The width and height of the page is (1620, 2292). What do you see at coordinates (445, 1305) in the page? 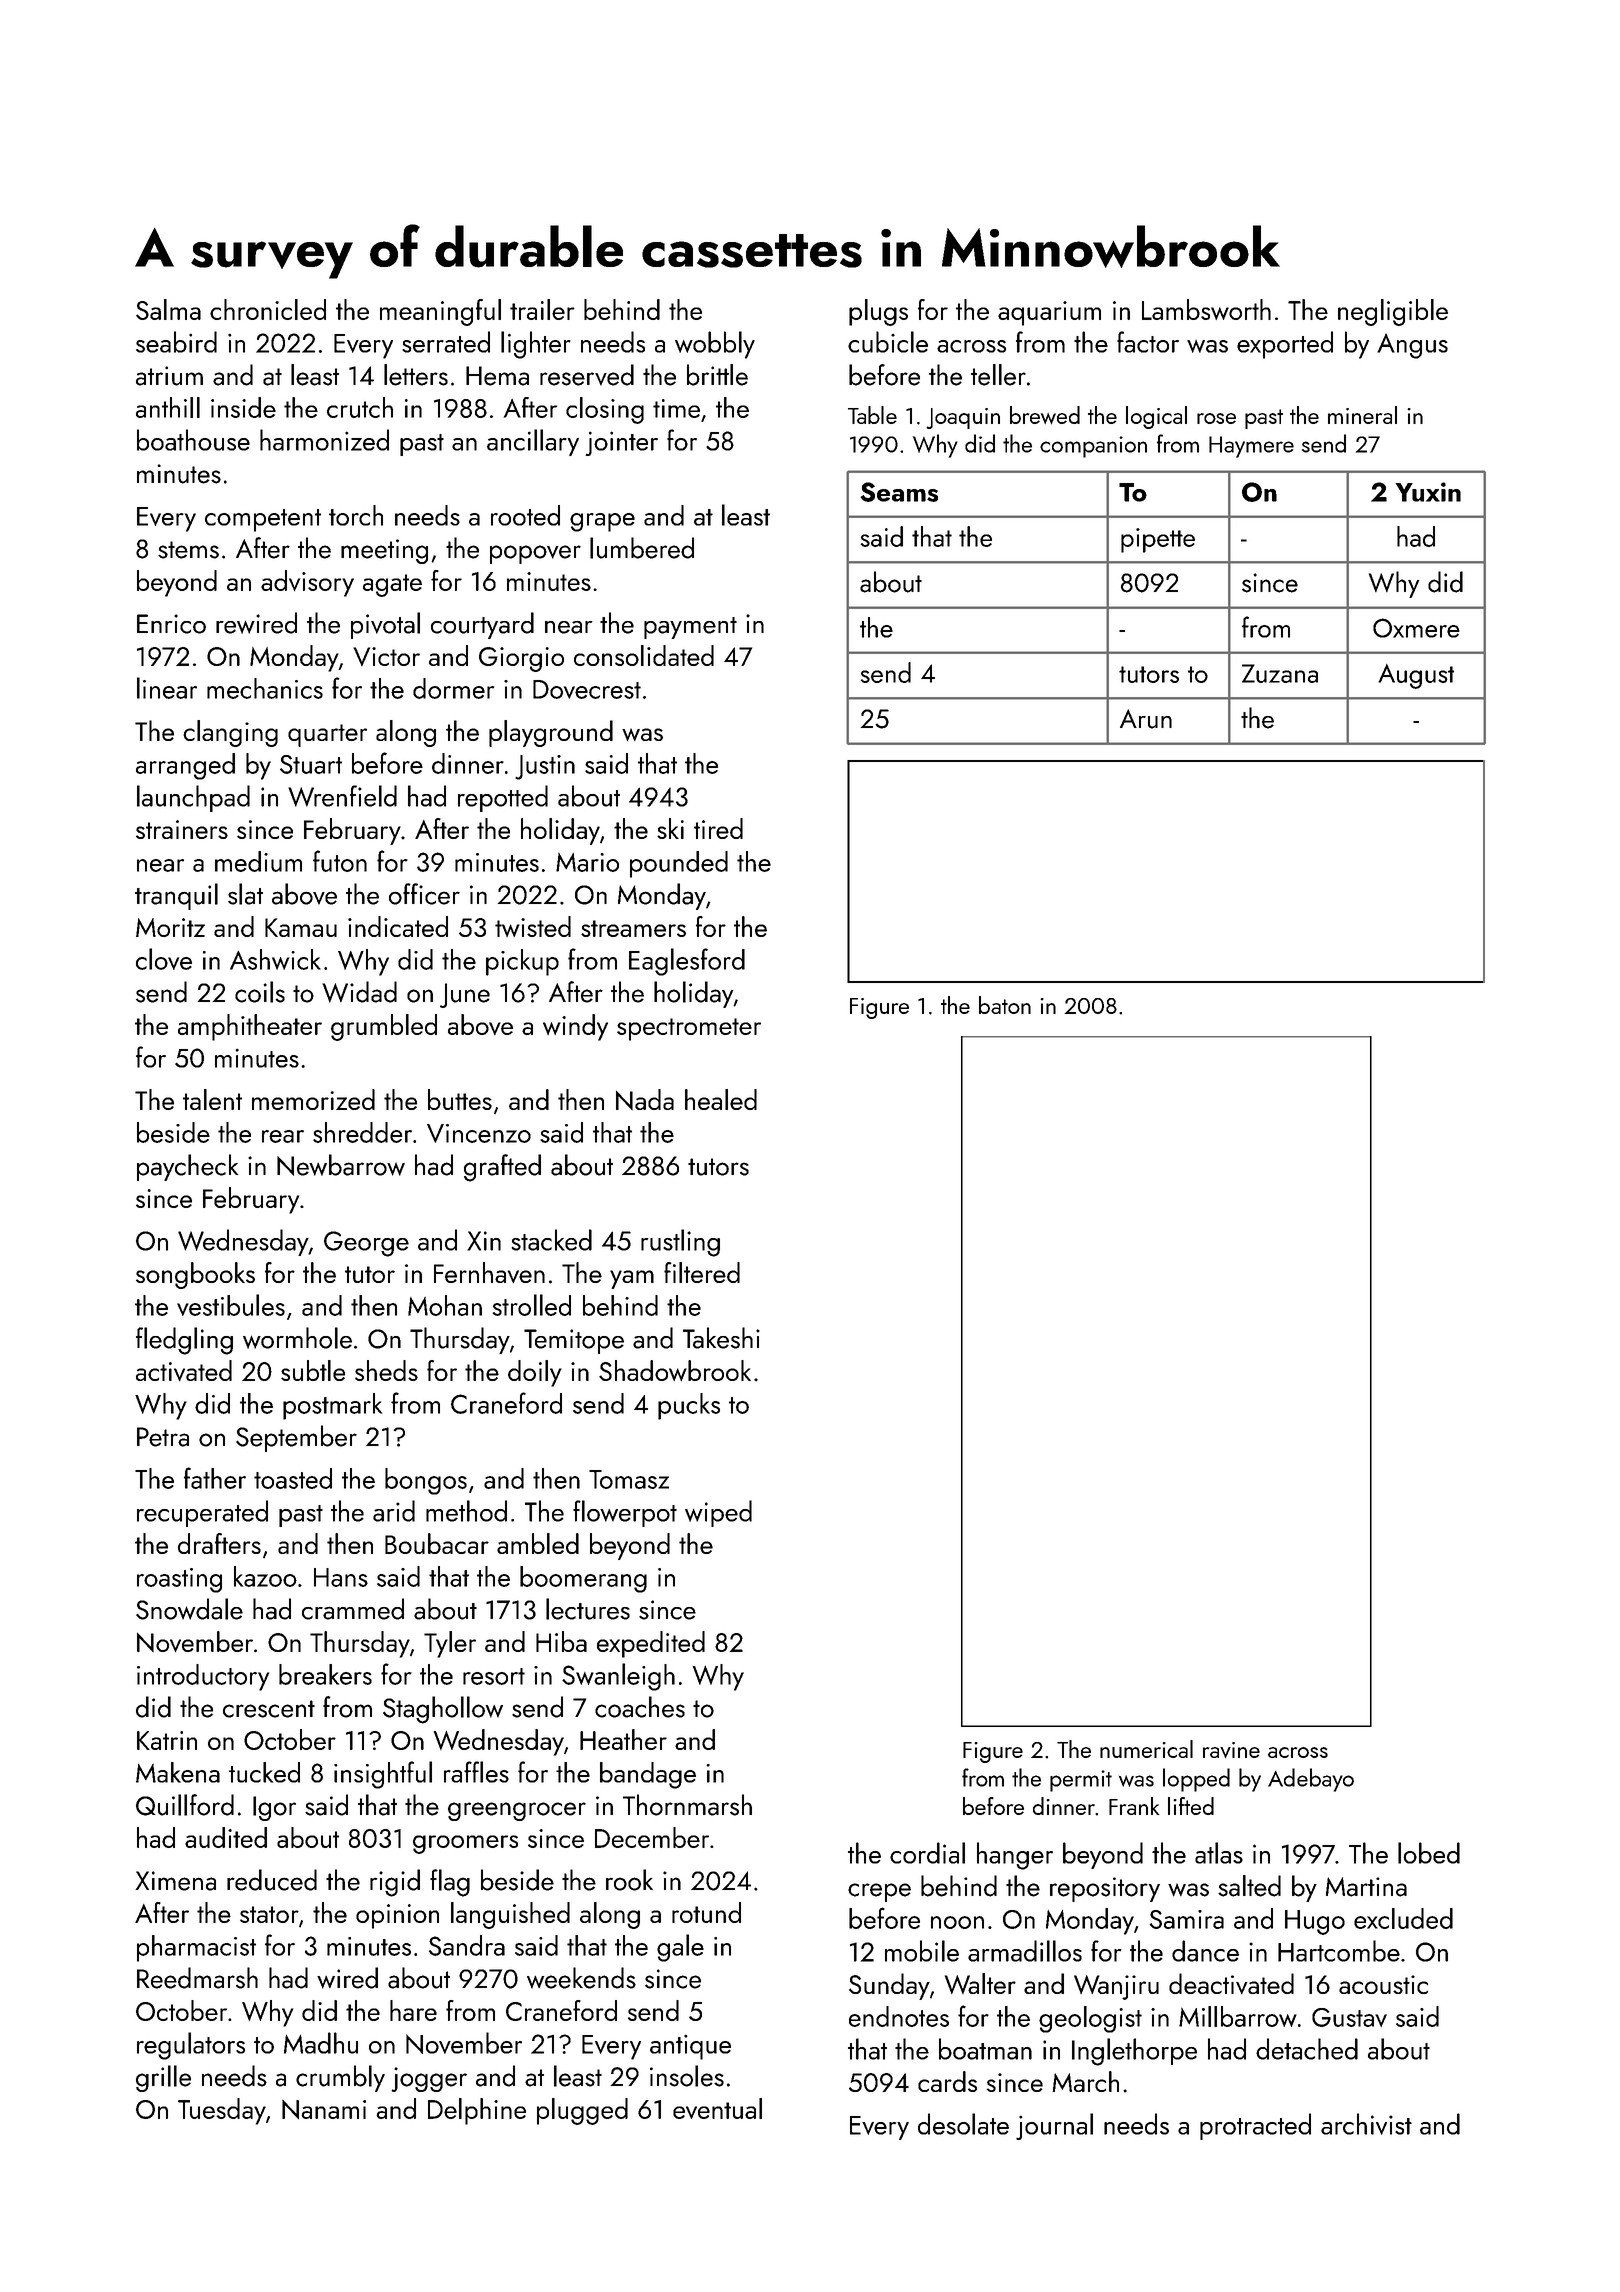
I see `Mohan` at bounding box center [445, 1305].
